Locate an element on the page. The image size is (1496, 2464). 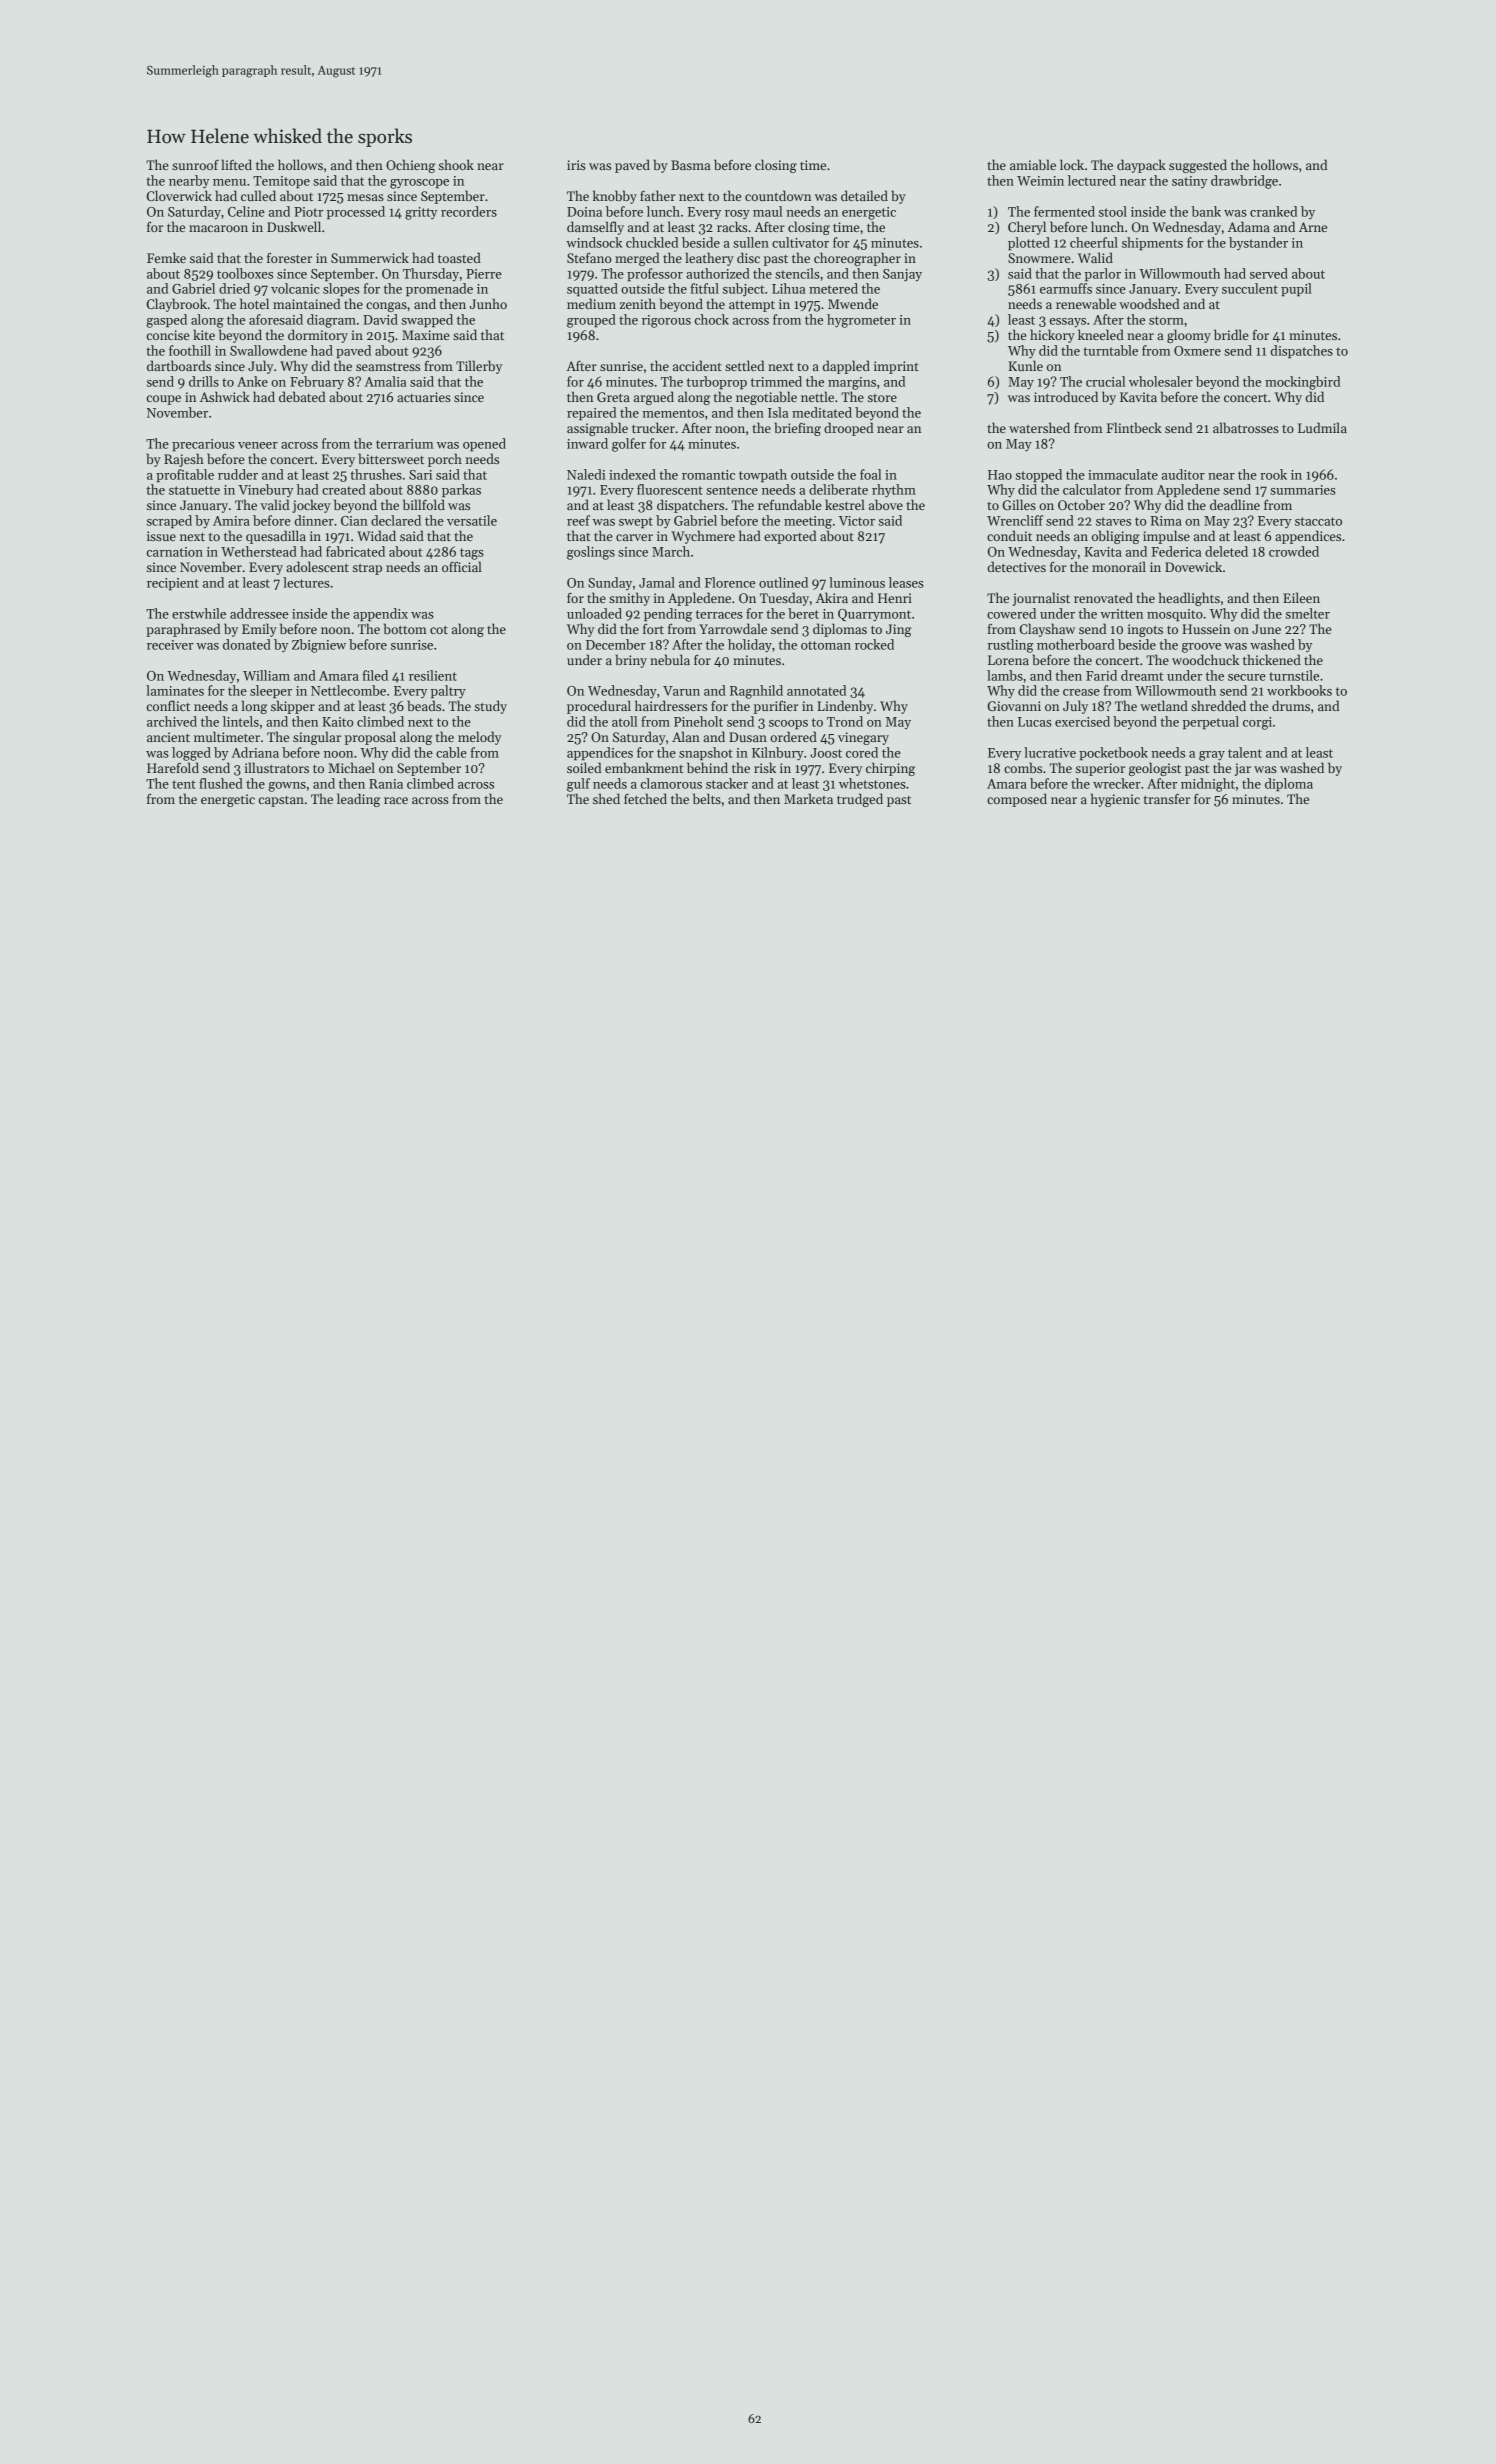
Greta is located at coordinates (613, 397).
